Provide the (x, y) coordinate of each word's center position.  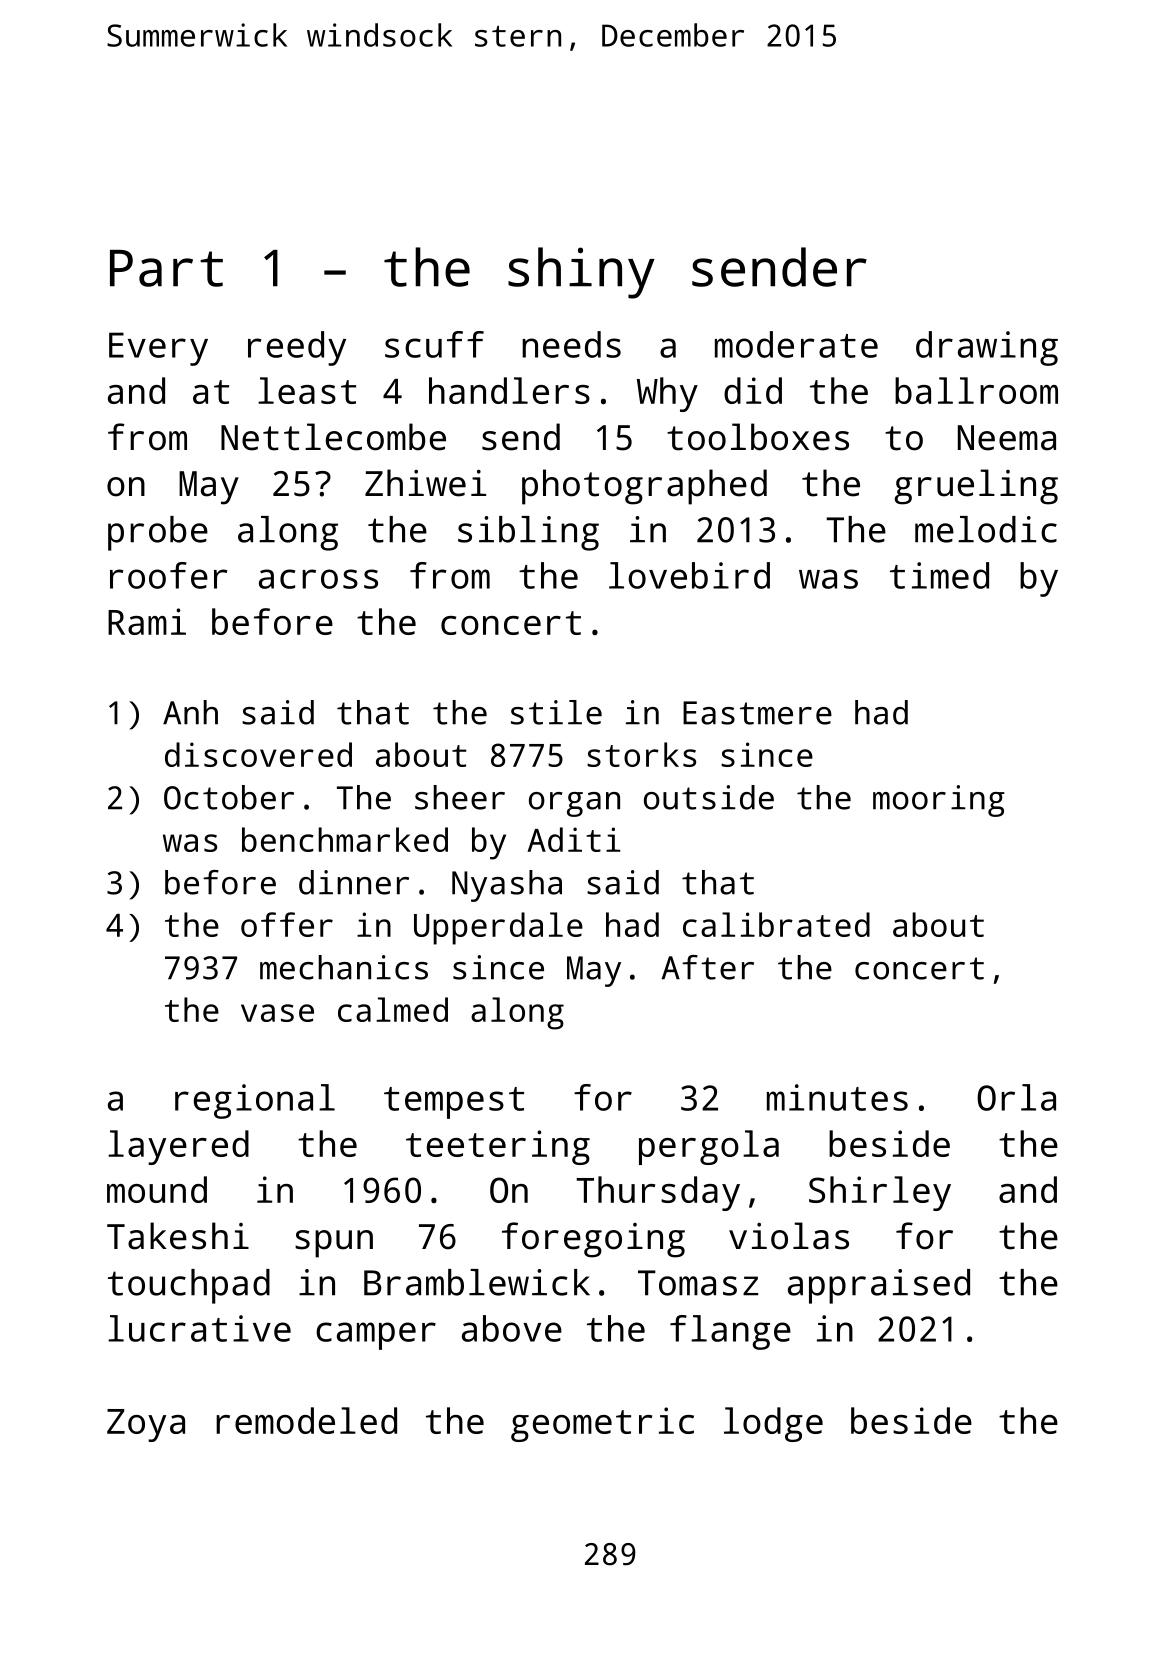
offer (287, 924)
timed (939, 575)
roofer (169, 575)
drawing (987, 348)
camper (376, 1336)
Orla (1016, 1097)
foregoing (593, 1240)
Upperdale (498, 928)
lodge (773, 1424)
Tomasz (698, 1283)
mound (157, 1189)
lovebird (689, 575)
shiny (581, 273)
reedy (297, 348)
